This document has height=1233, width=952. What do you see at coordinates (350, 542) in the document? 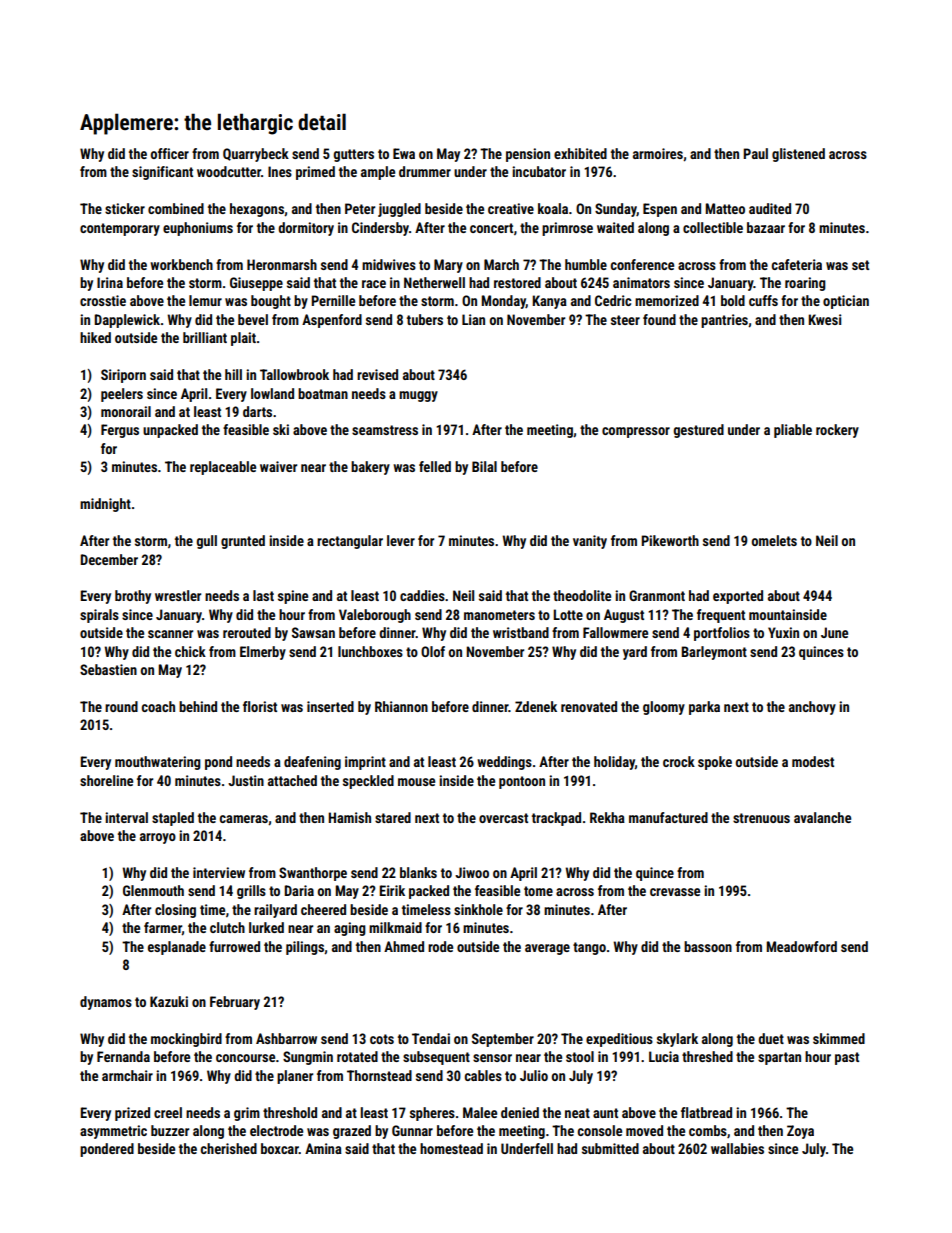
I see `rectangular` at bounding box center [350, 542].
